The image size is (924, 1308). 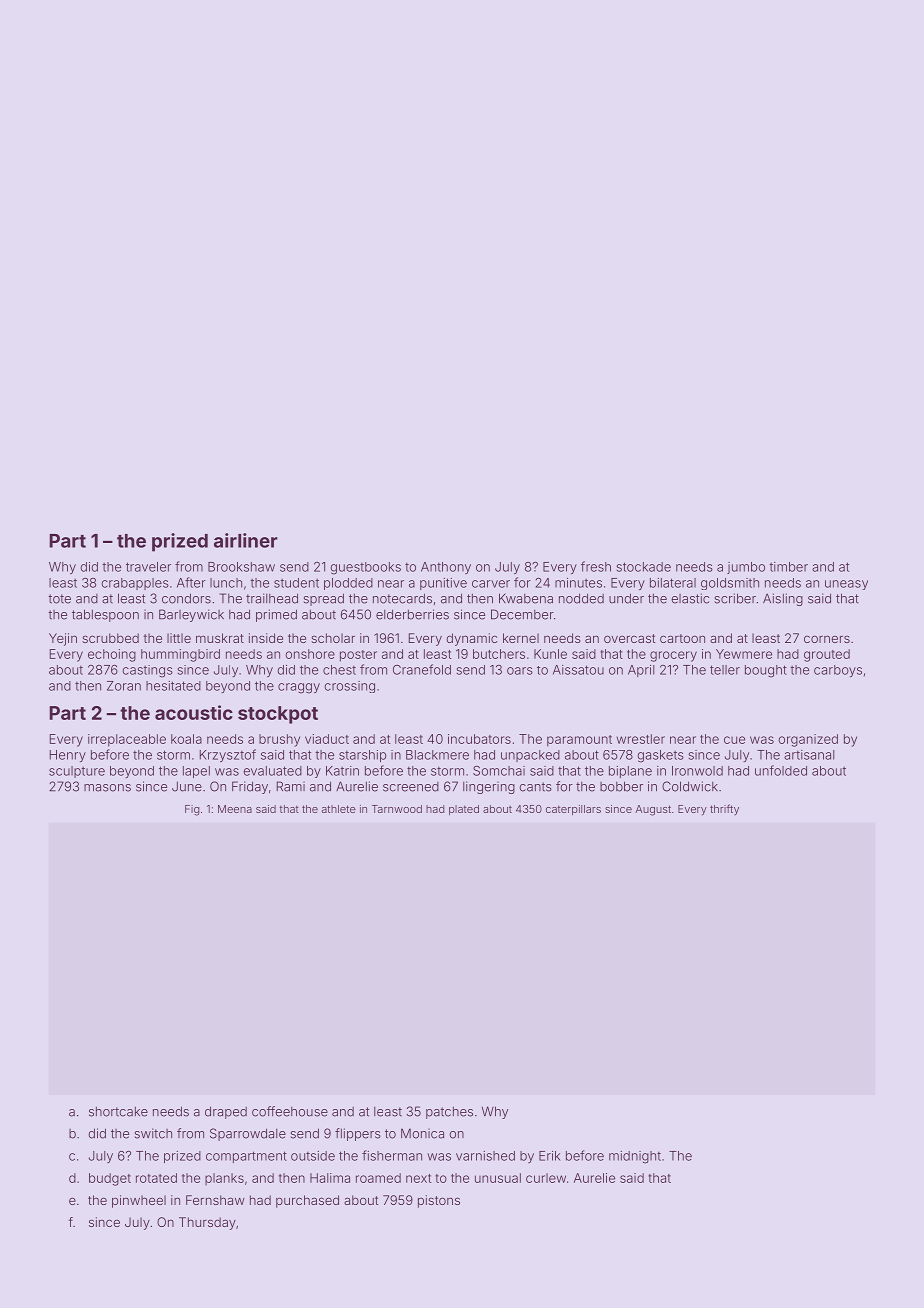 I want to click on patches, so click(x=449, y=1112).
